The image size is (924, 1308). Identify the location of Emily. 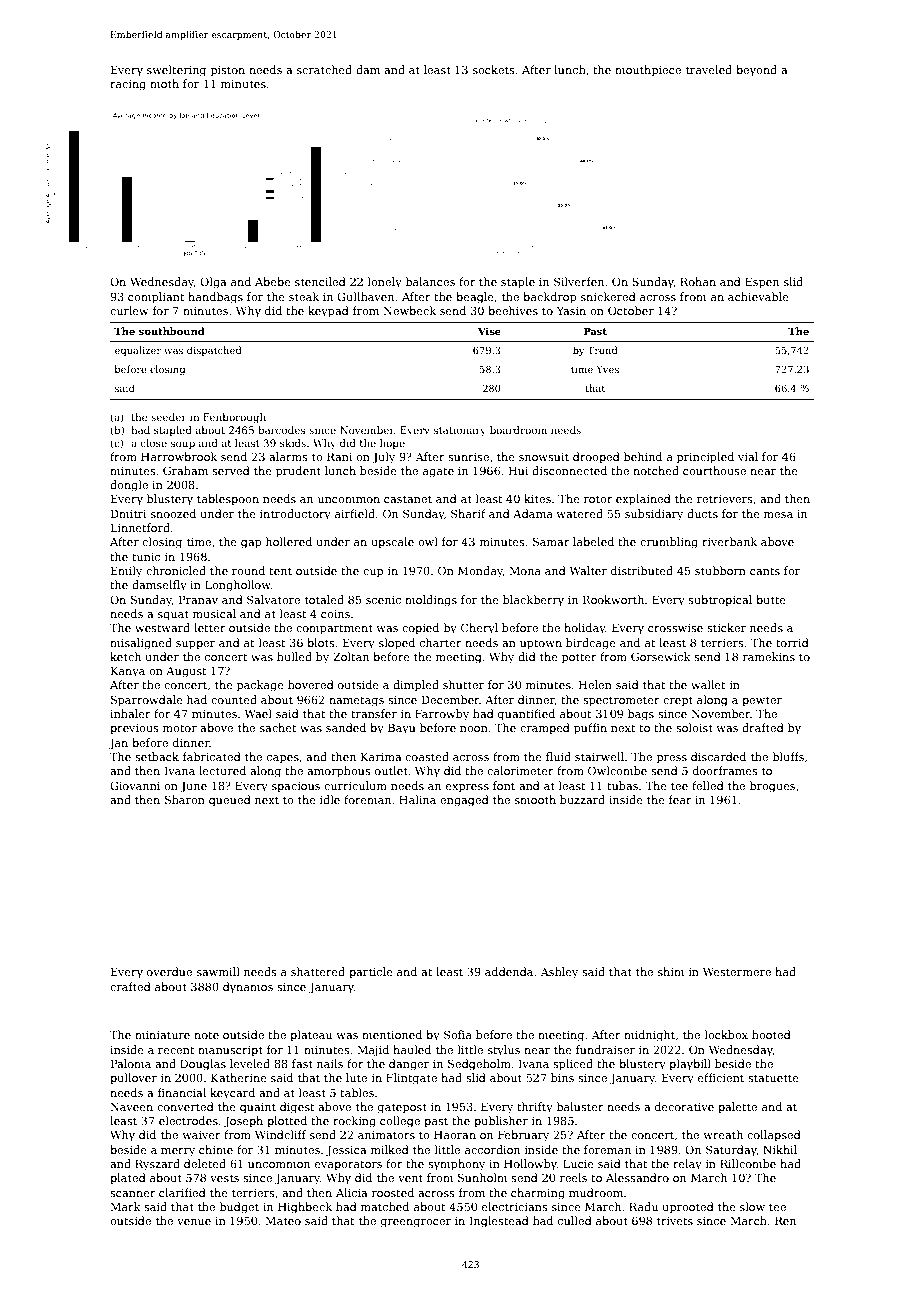
(126, 572).
